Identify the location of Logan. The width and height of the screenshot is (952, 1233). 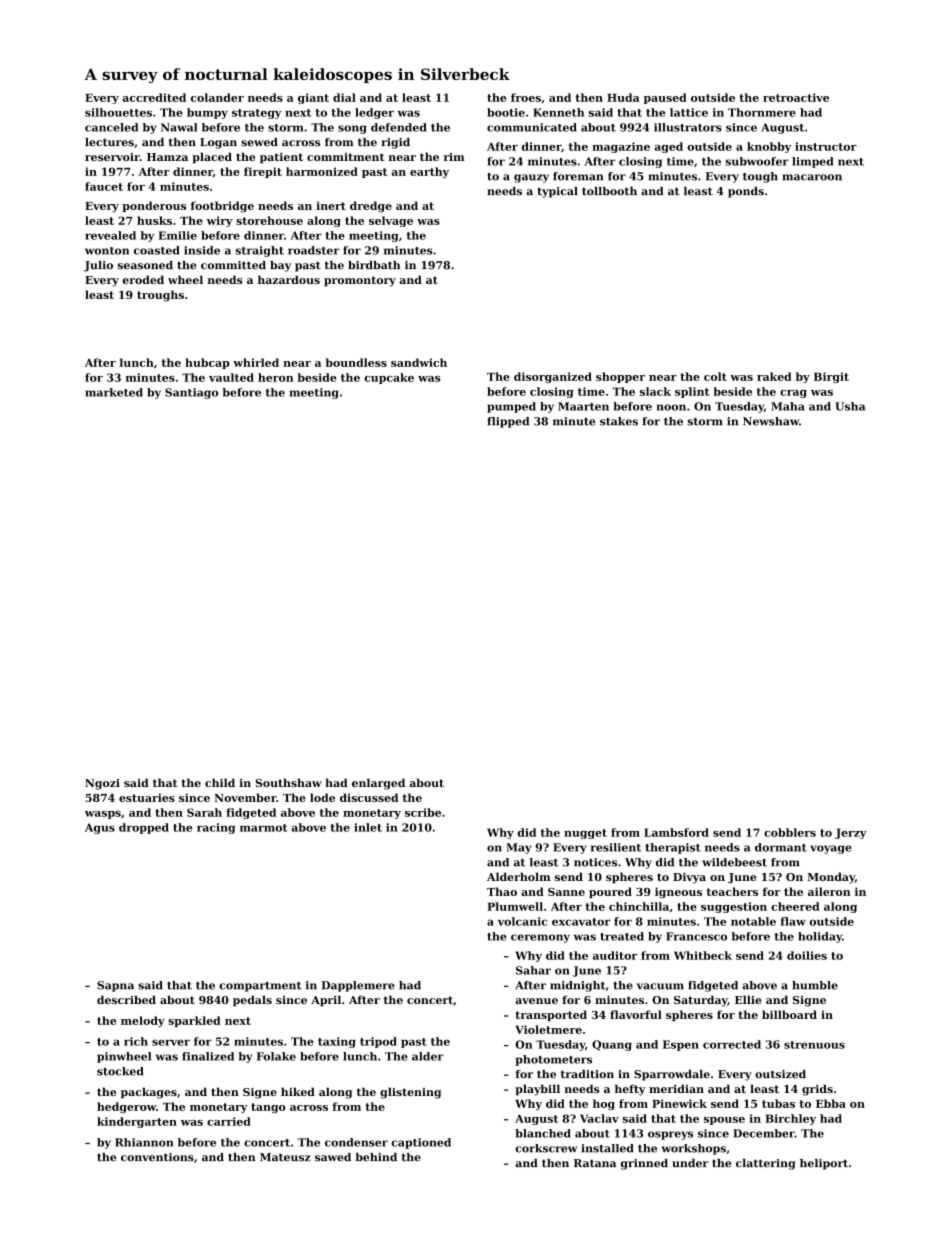
(218, 143).
